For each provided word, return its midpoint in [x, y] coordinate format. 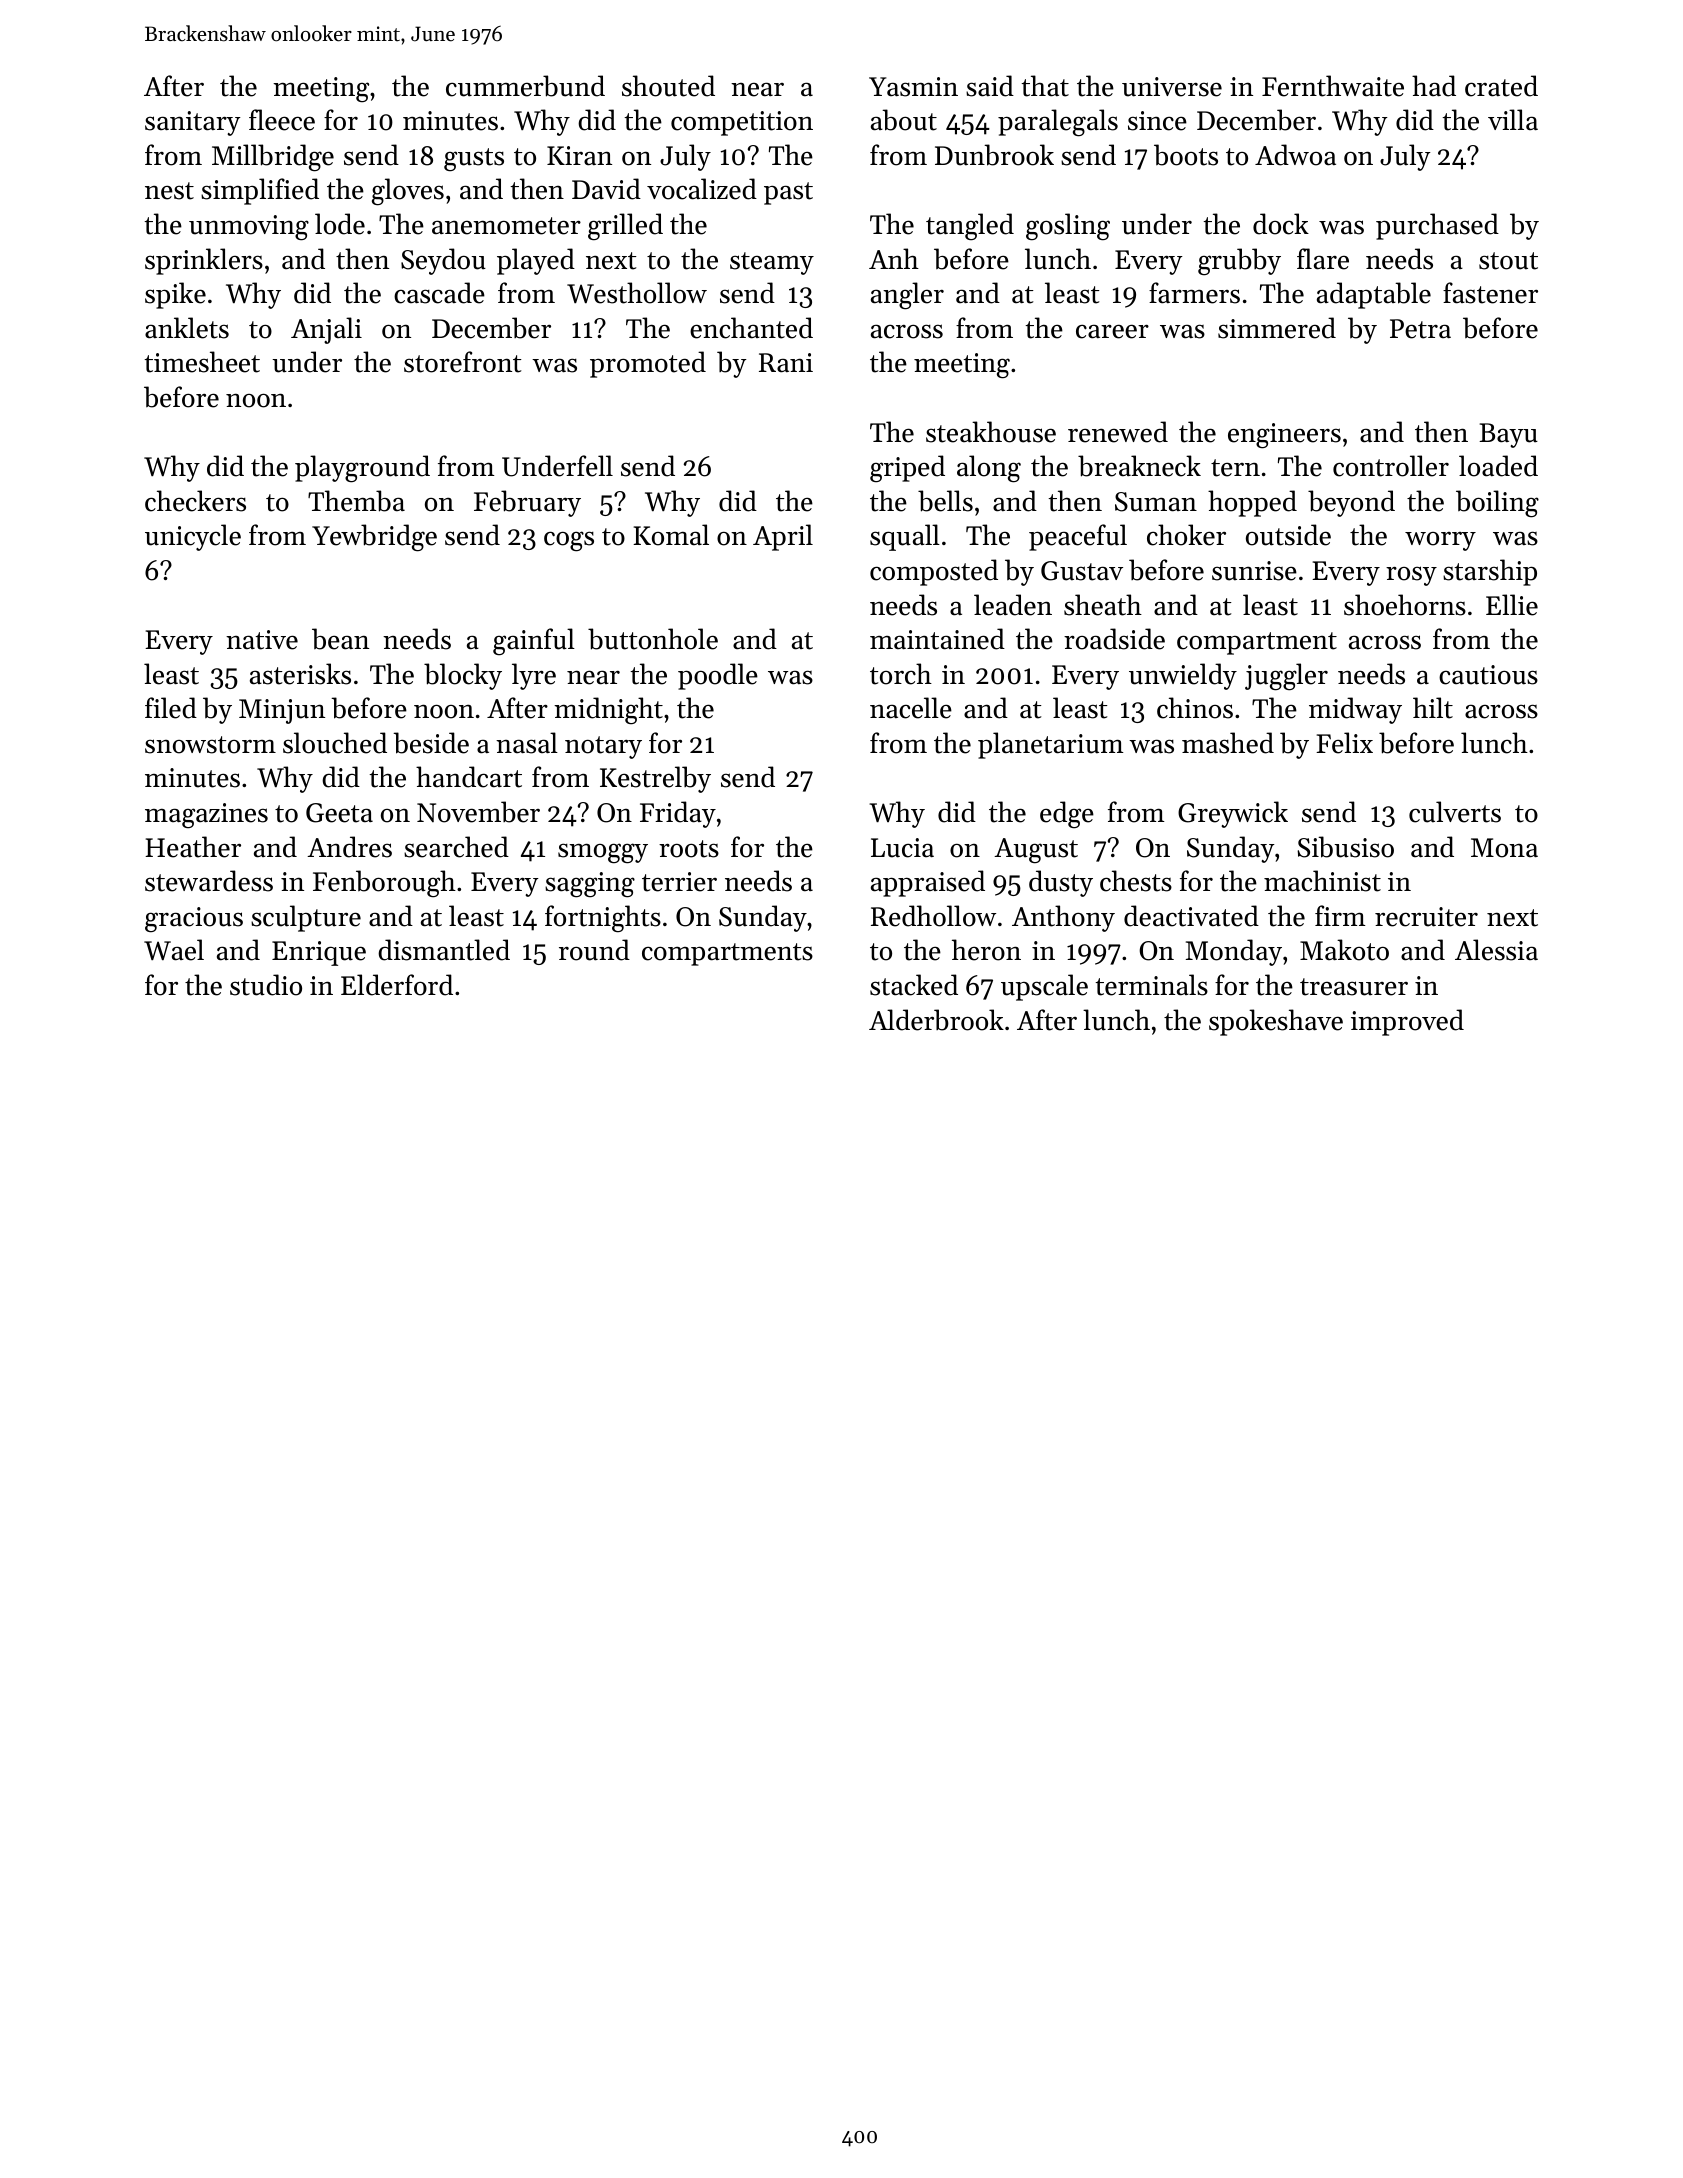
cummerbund [525, 86]
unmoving [249, 228]
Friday [678, 814]
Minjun [282, 711]
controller [1391, 466]
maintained [937, 639]
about [904, 120]
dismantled [444, 950]
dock [1281, 224]
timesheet [202, 362]
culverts [1455, 812]
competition [742, 123]
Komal [671, 535]
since [1157, 121]
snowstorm [210, 745]
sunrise [1254, 571]
